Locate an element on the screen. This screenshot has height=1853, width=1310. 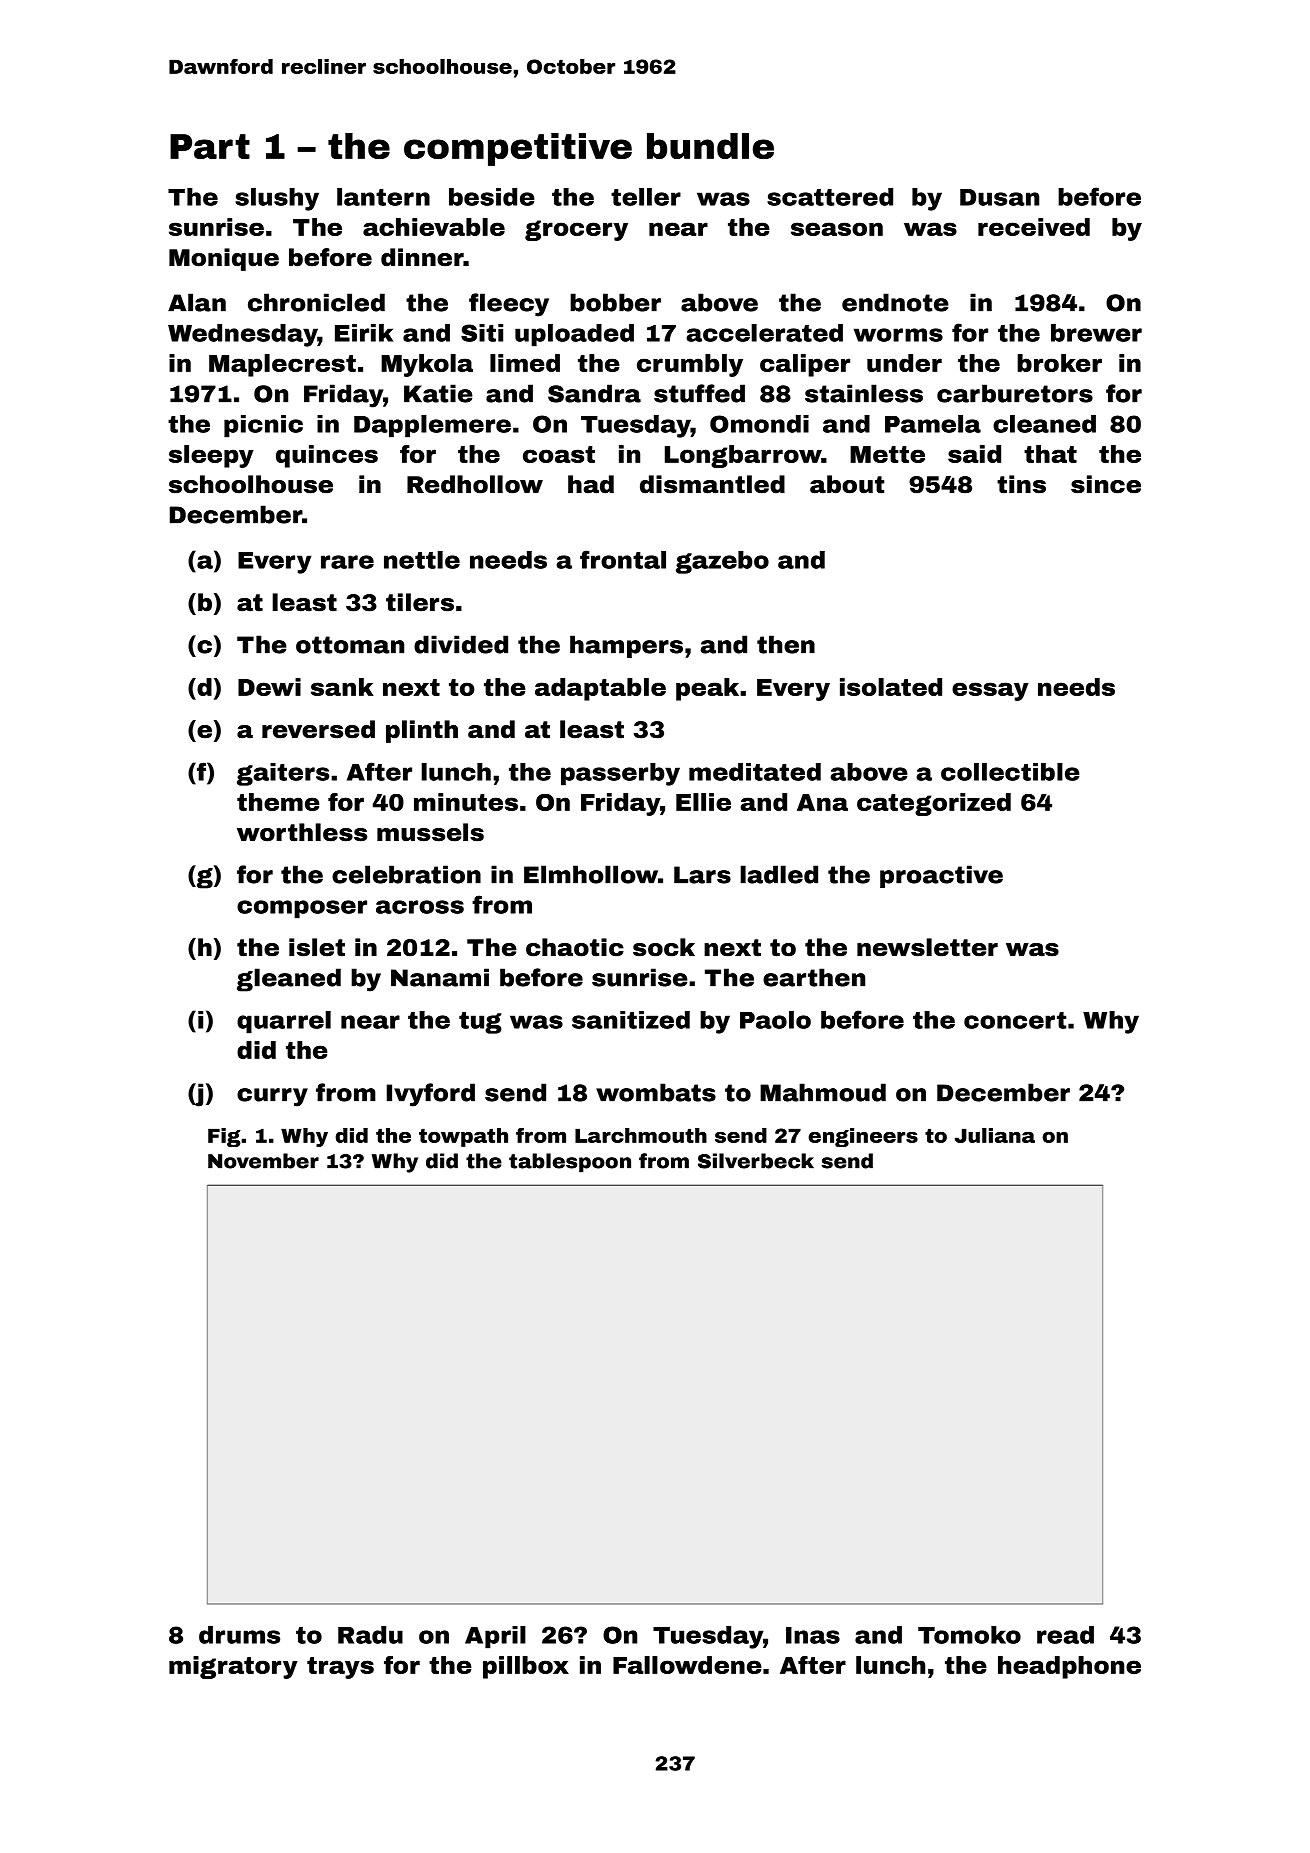
Dusan is located at coordinates (999, 197).
